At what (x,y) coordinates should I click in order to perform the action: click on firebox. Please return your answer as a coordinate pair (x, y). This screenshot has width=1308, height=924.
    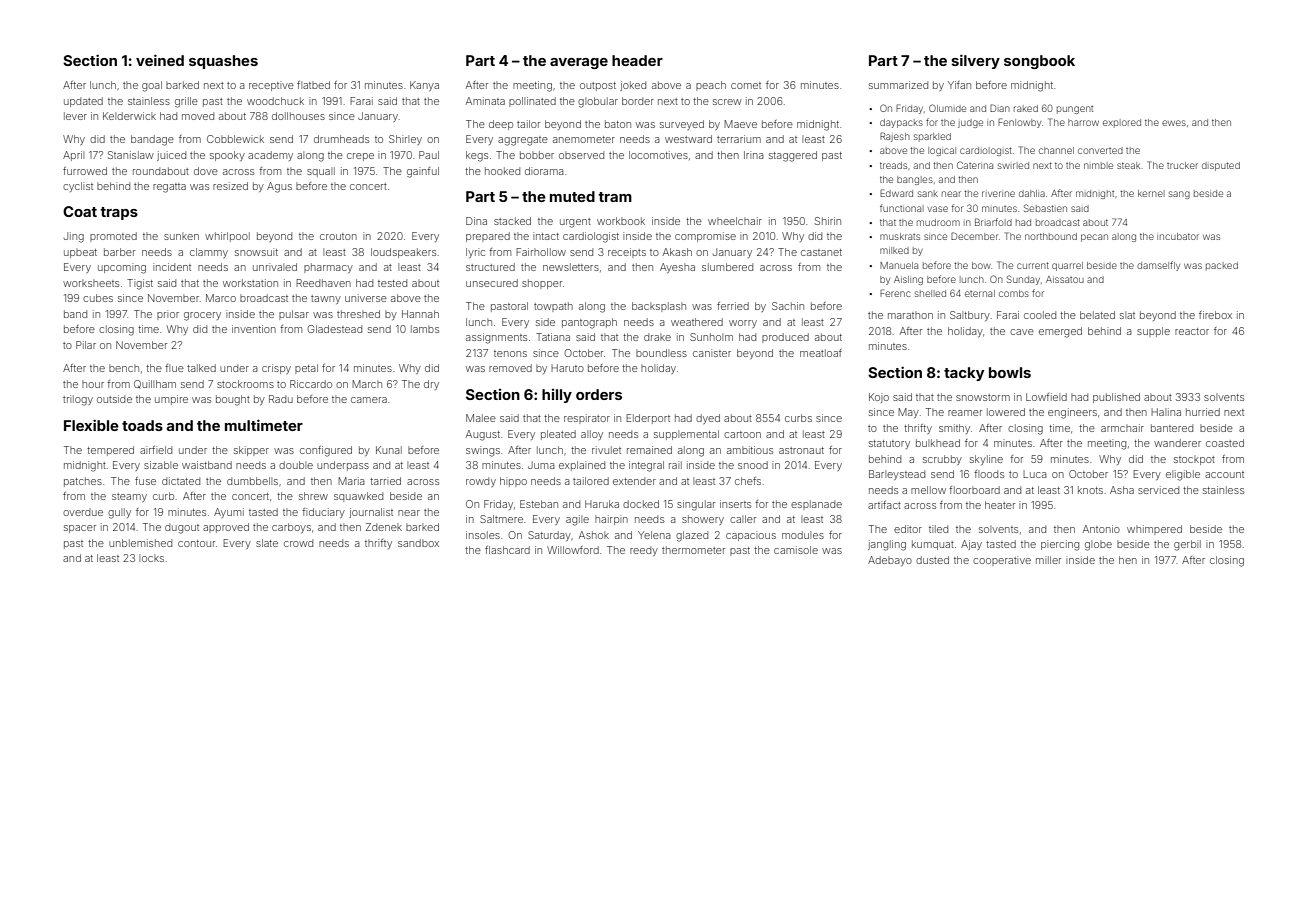
    Looking at the image, I should click on (1215, 315).
